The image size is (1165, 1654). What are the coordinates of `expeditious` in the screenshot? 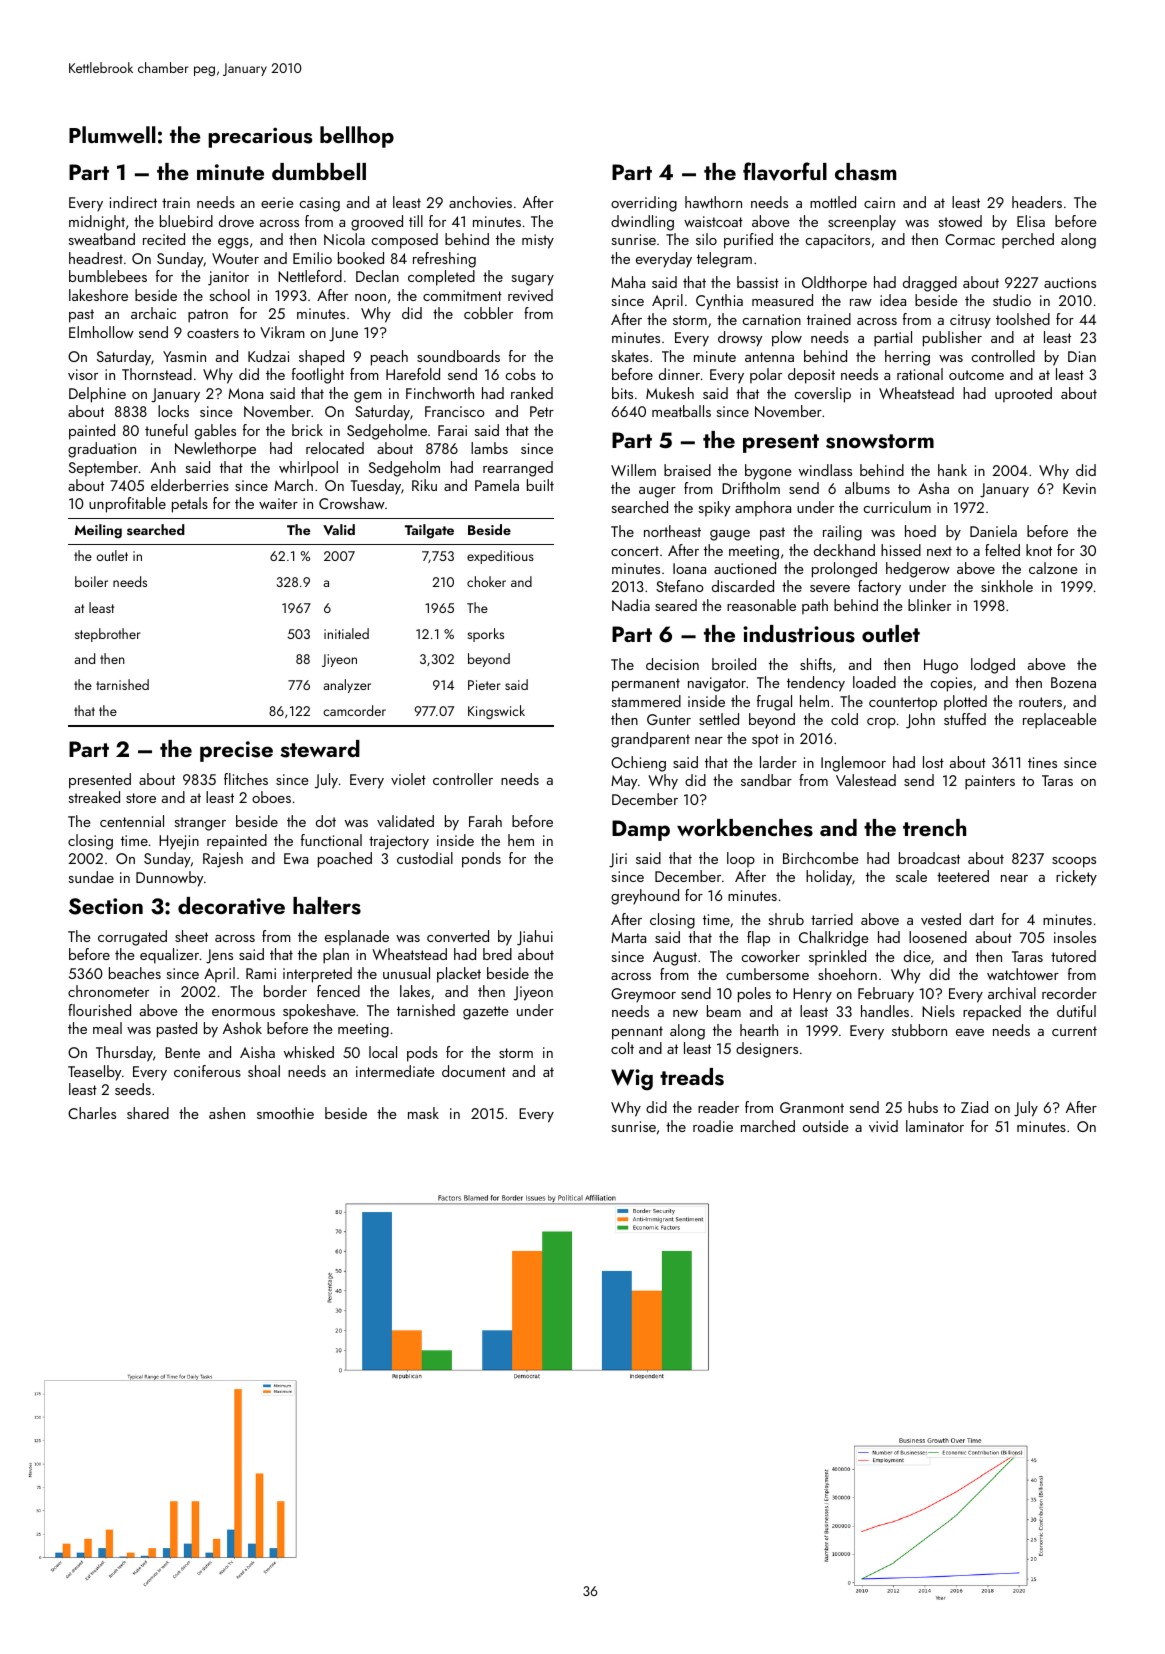 It's located at (500, 557).
